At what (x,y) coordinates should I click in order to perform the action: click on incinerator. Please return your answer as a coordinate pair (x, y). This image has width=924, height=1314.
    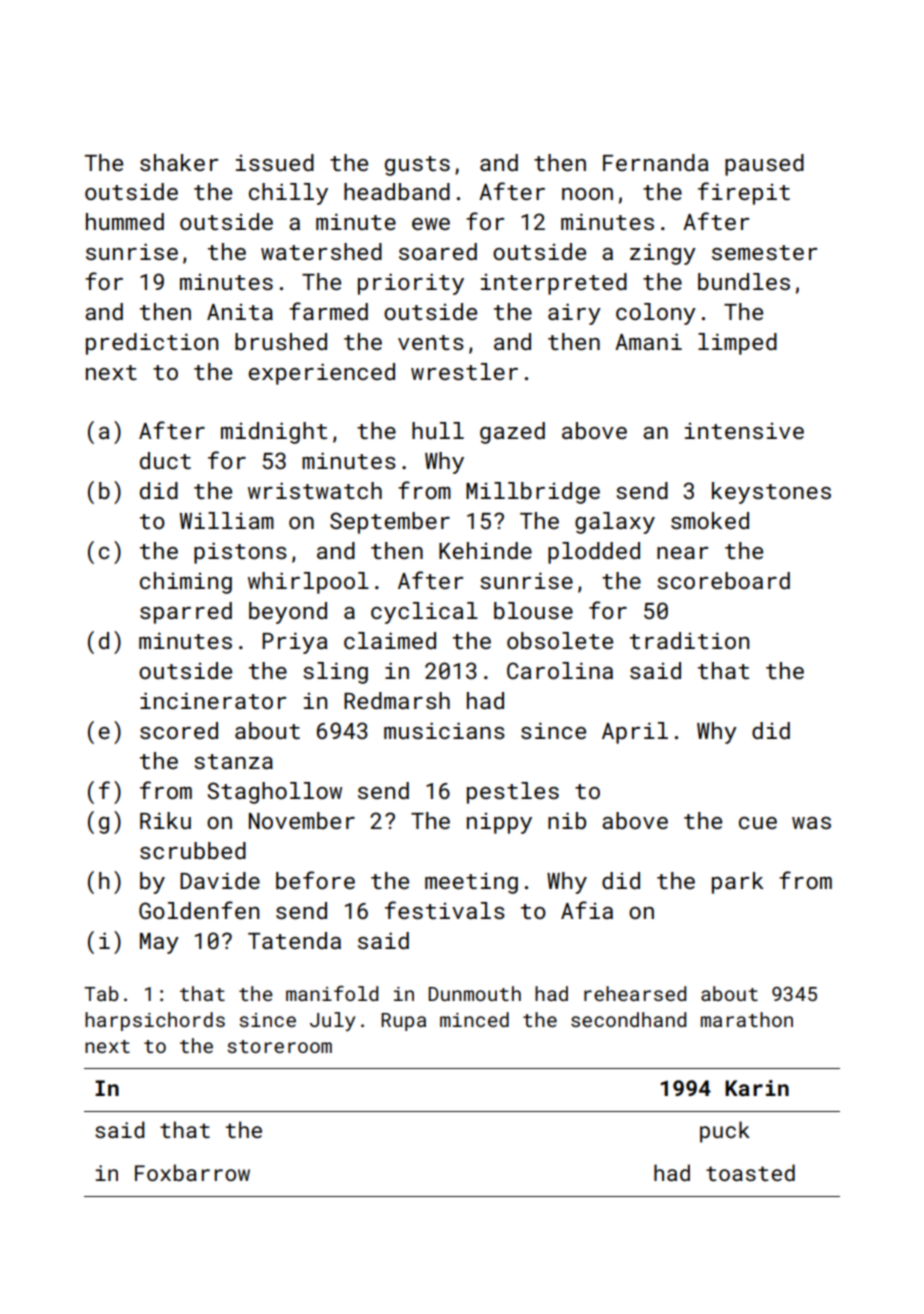
    Looking at the image, I should click on (213, 700).
